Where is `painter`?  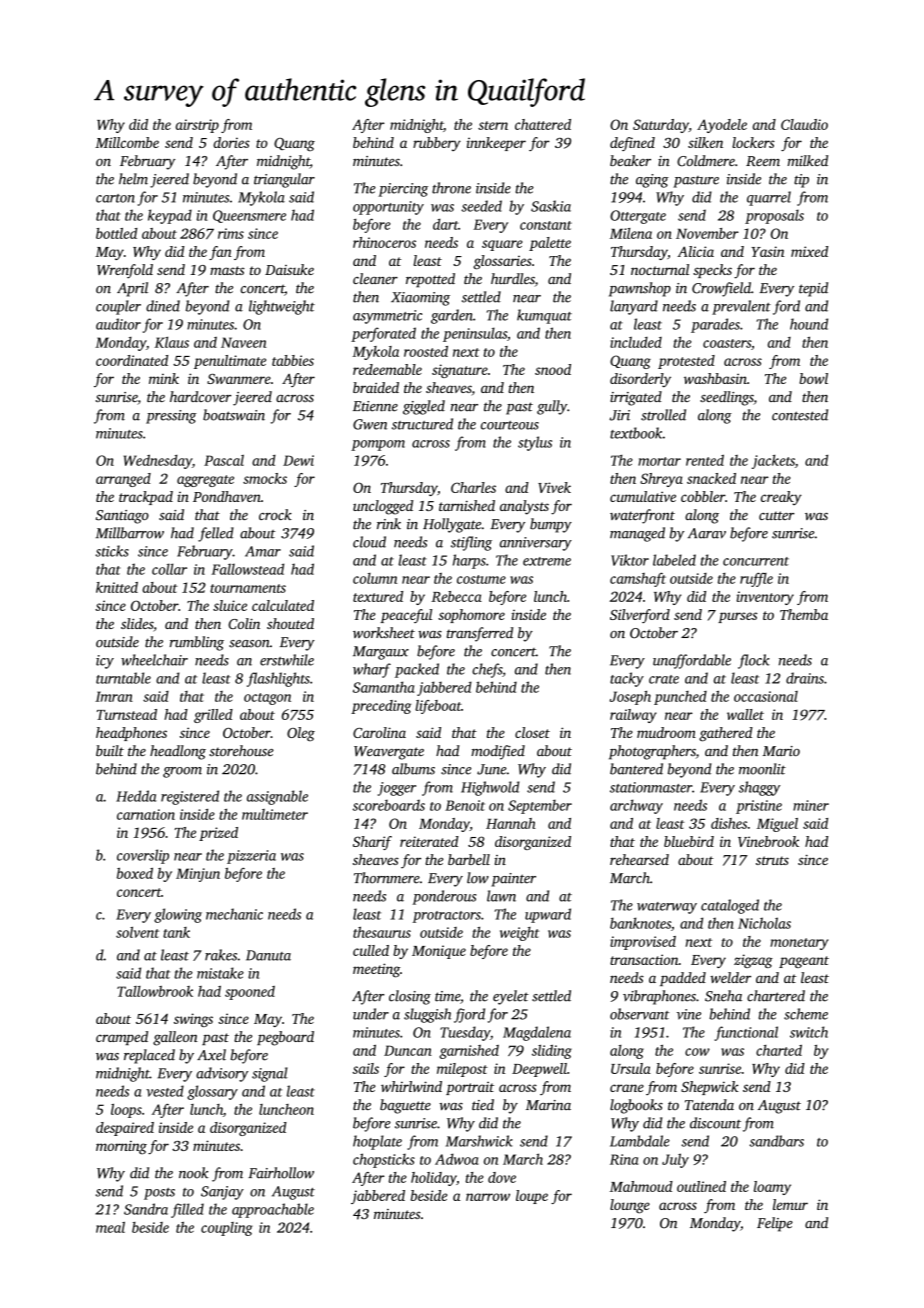 painter is located at coordinates (513, 880).
